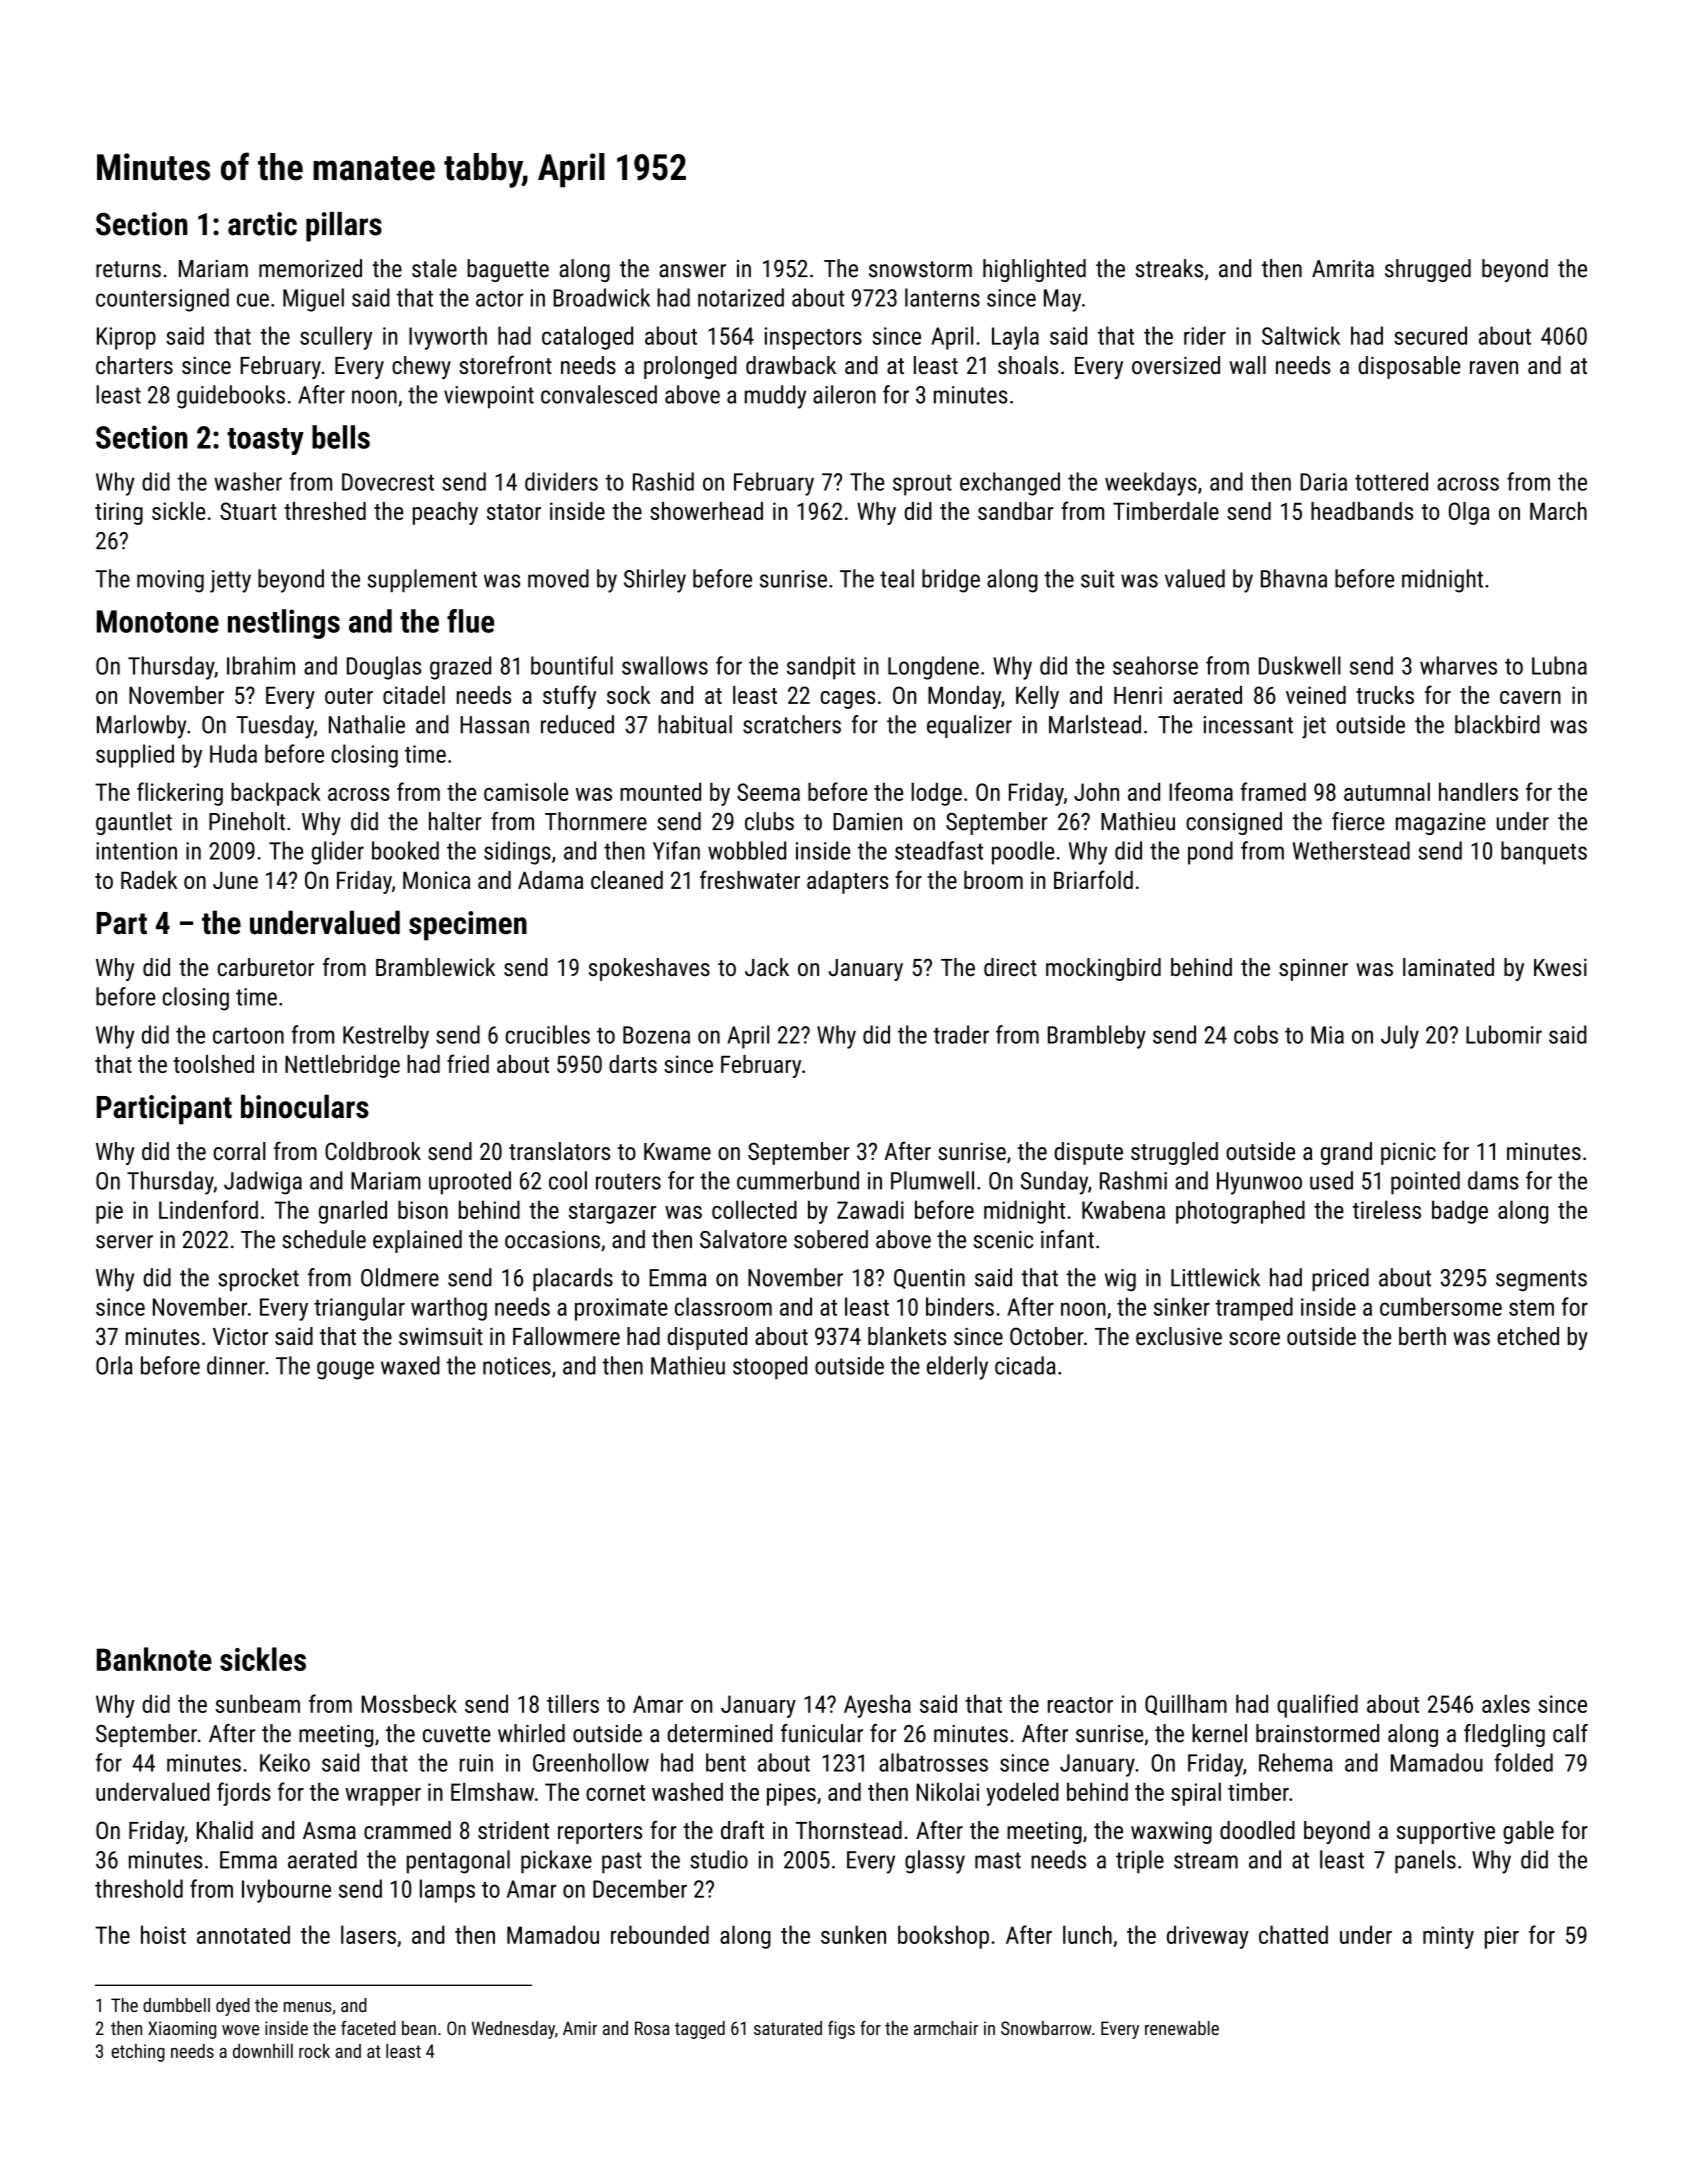 The image size is (1683, 2178). What do you see at coordinates (114, 1365) in the page?
I see `Orla` at bounding box center [114, 1365].
